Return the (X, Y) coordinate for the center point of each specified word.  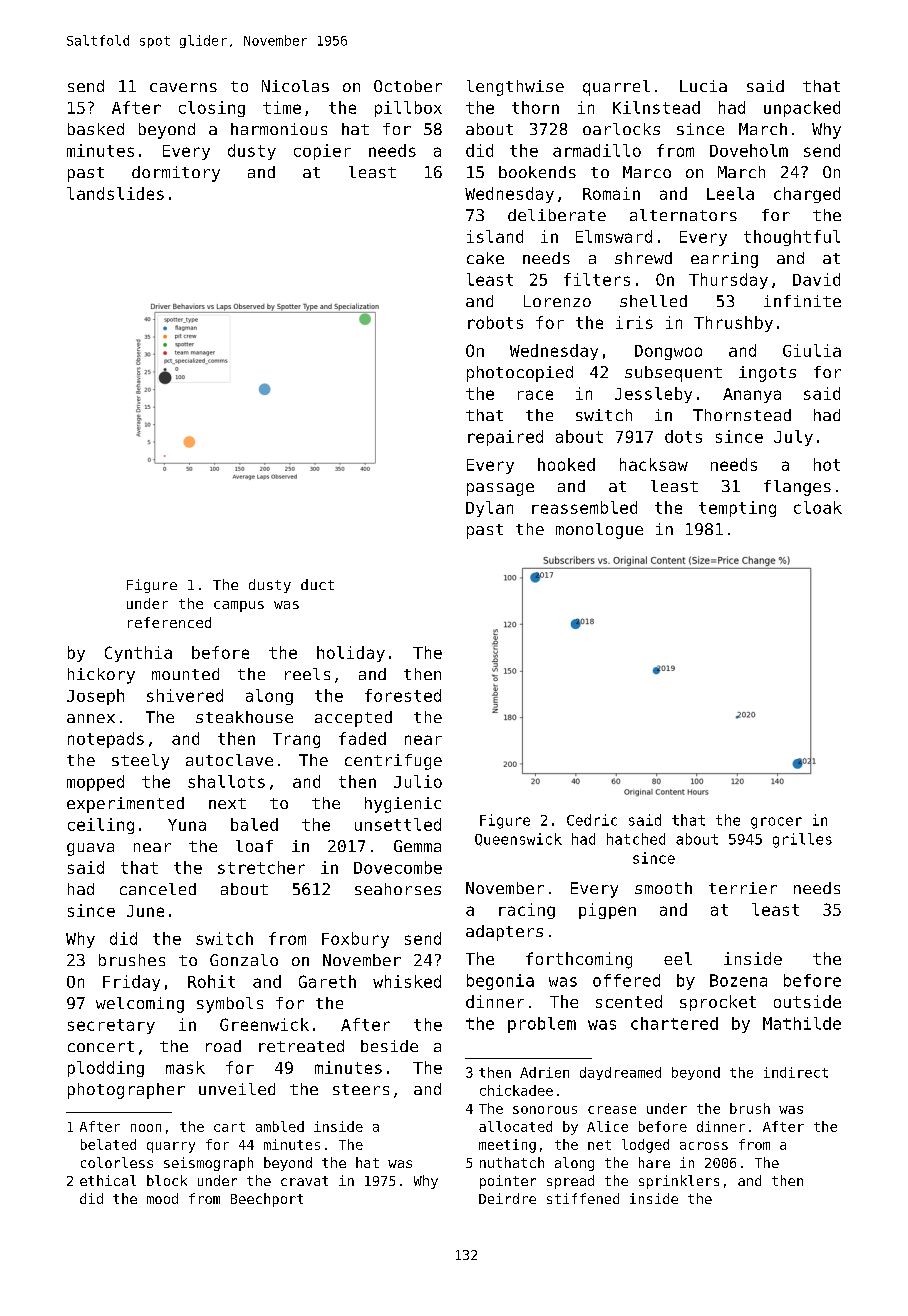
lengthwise (515, 88)
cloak (818, 507)
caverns (183, 87)
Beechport (267, 1200)
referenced (169, 622)
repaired (505, 438)
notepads (106, 740)
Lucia (703, 86)
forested (403, 695)
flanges (797, 488)
